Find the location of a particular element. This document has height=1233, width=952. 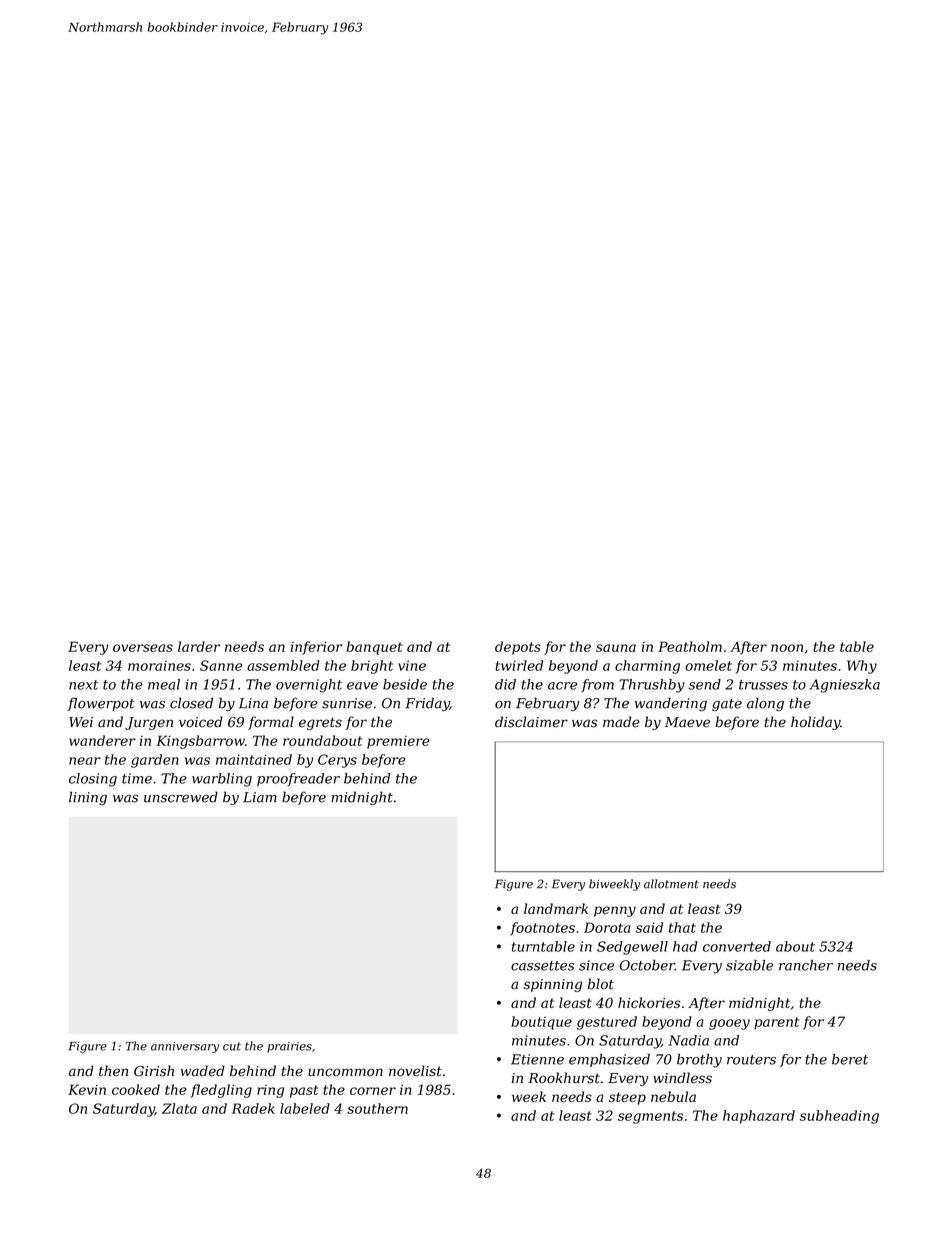

larder is located at coordinates (199, 646).
